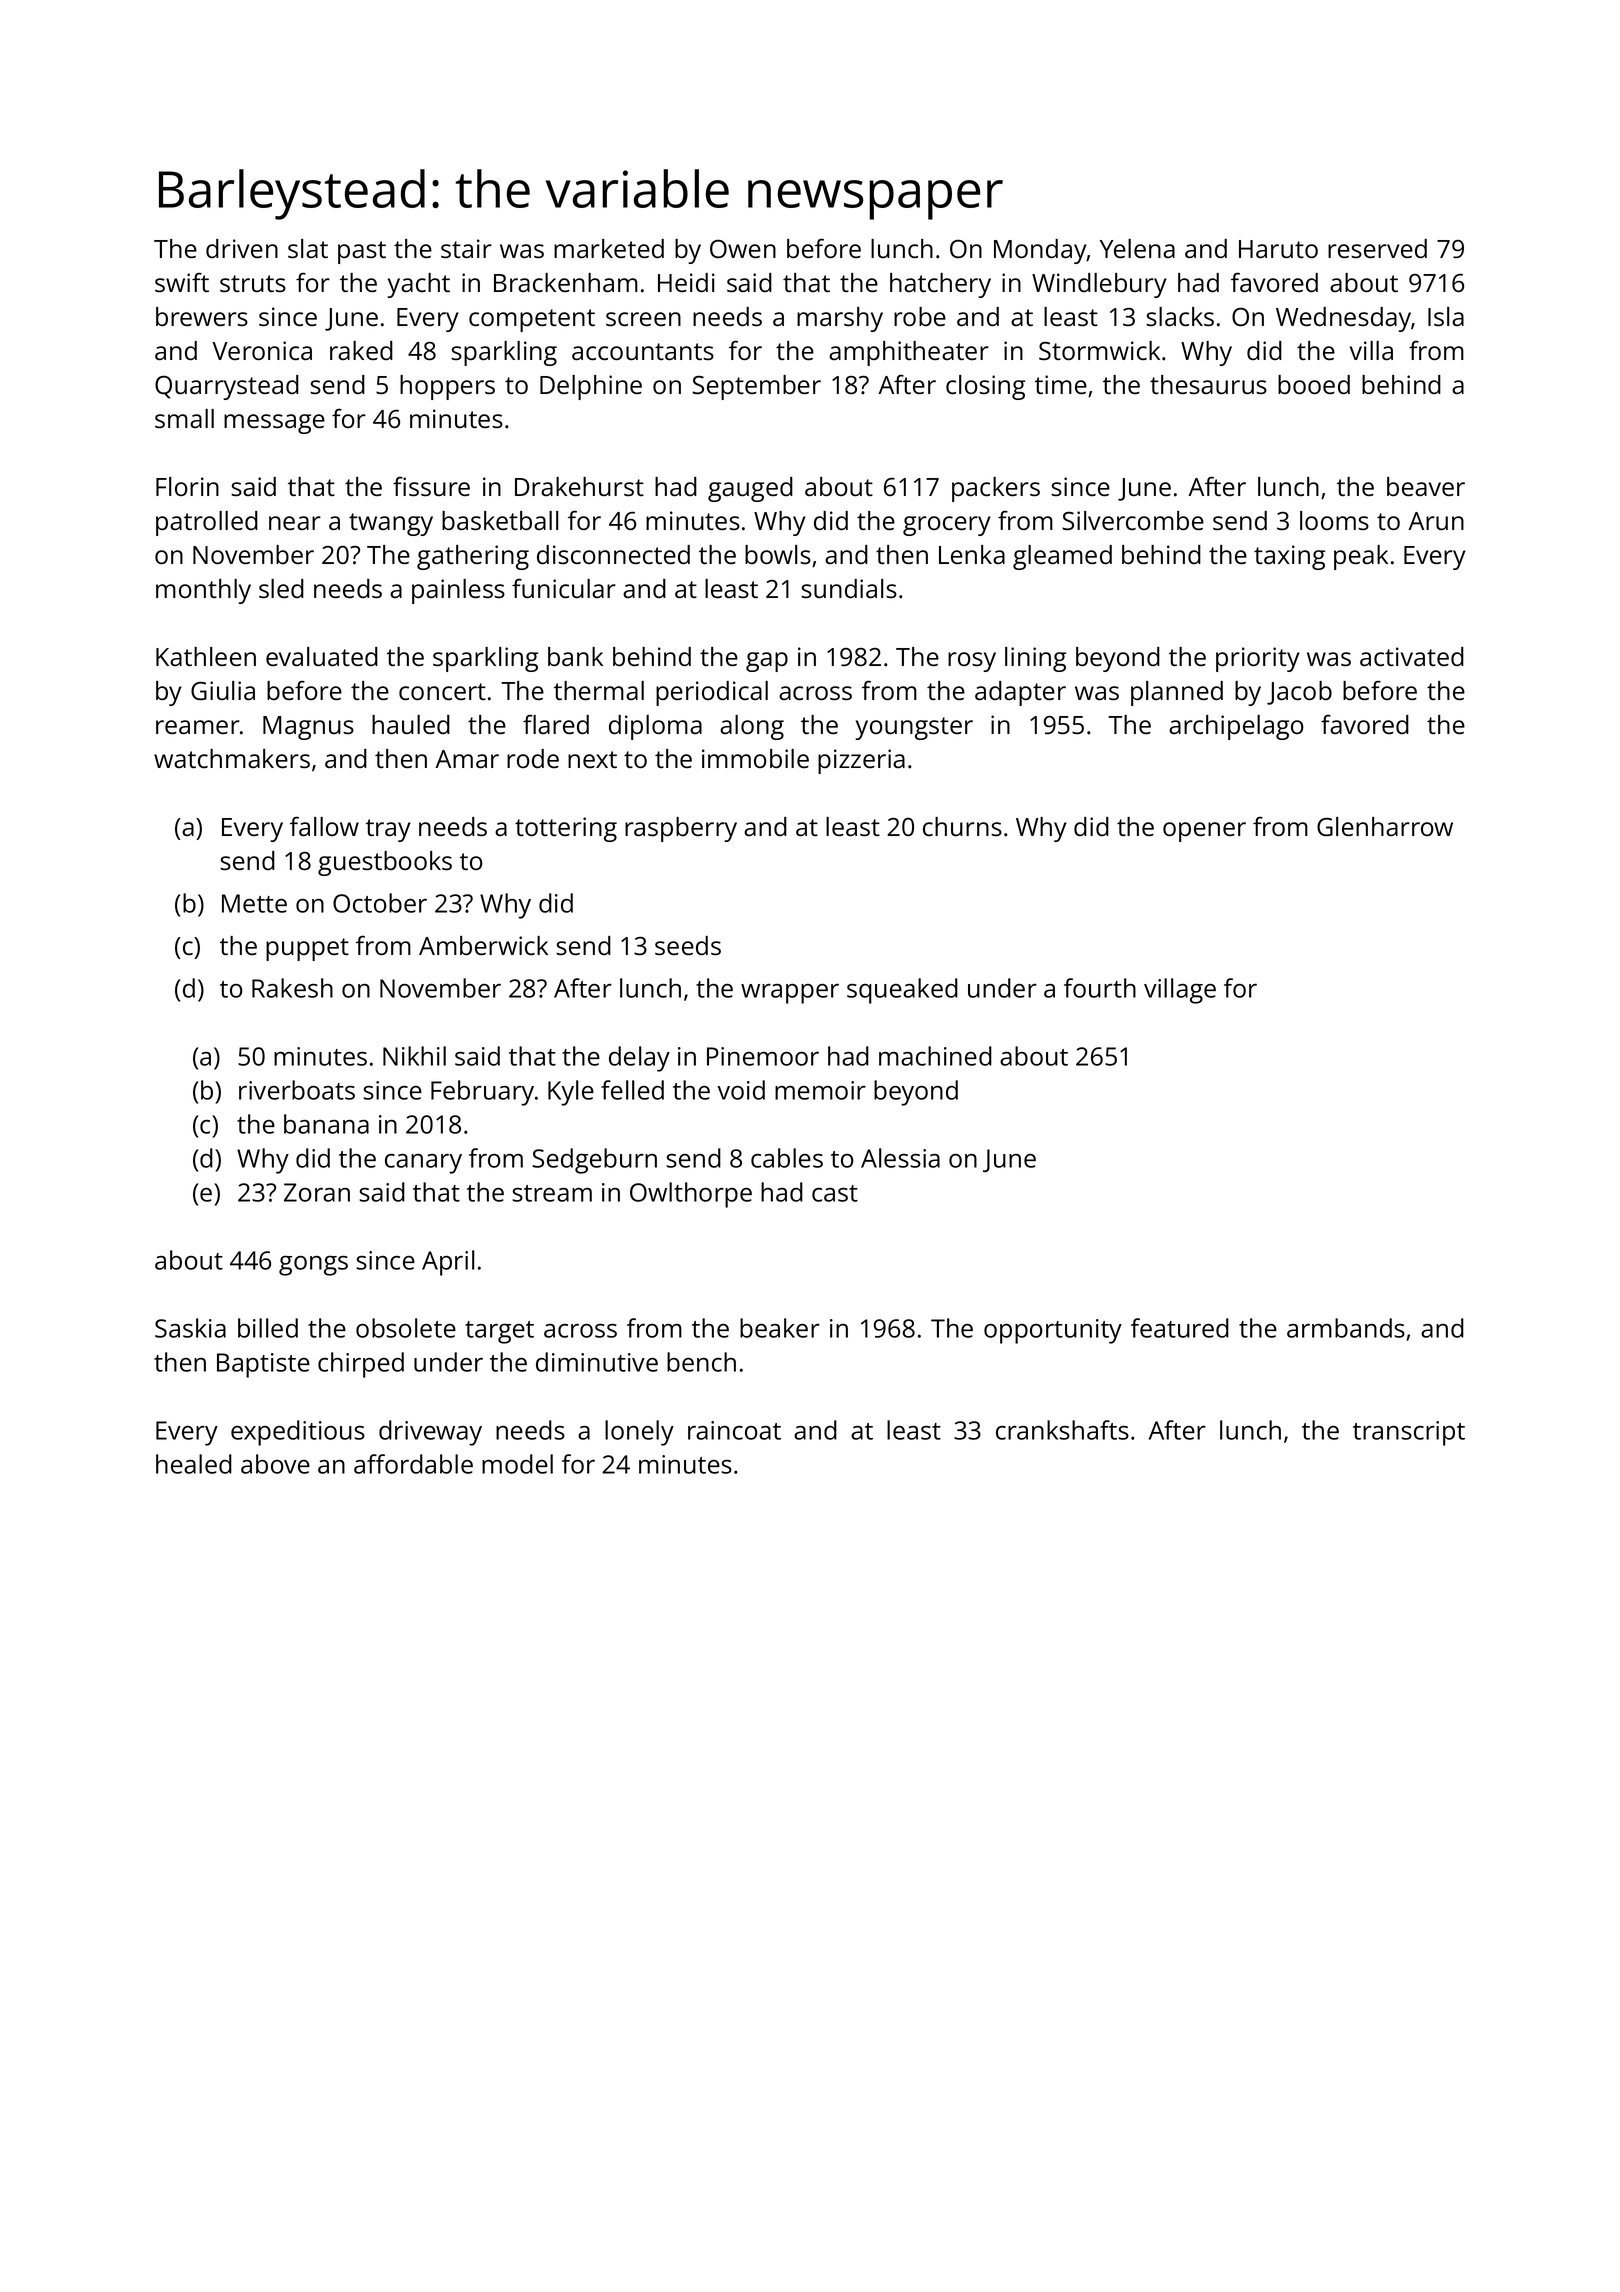  I want to click on booed, so click(1314, 384).
